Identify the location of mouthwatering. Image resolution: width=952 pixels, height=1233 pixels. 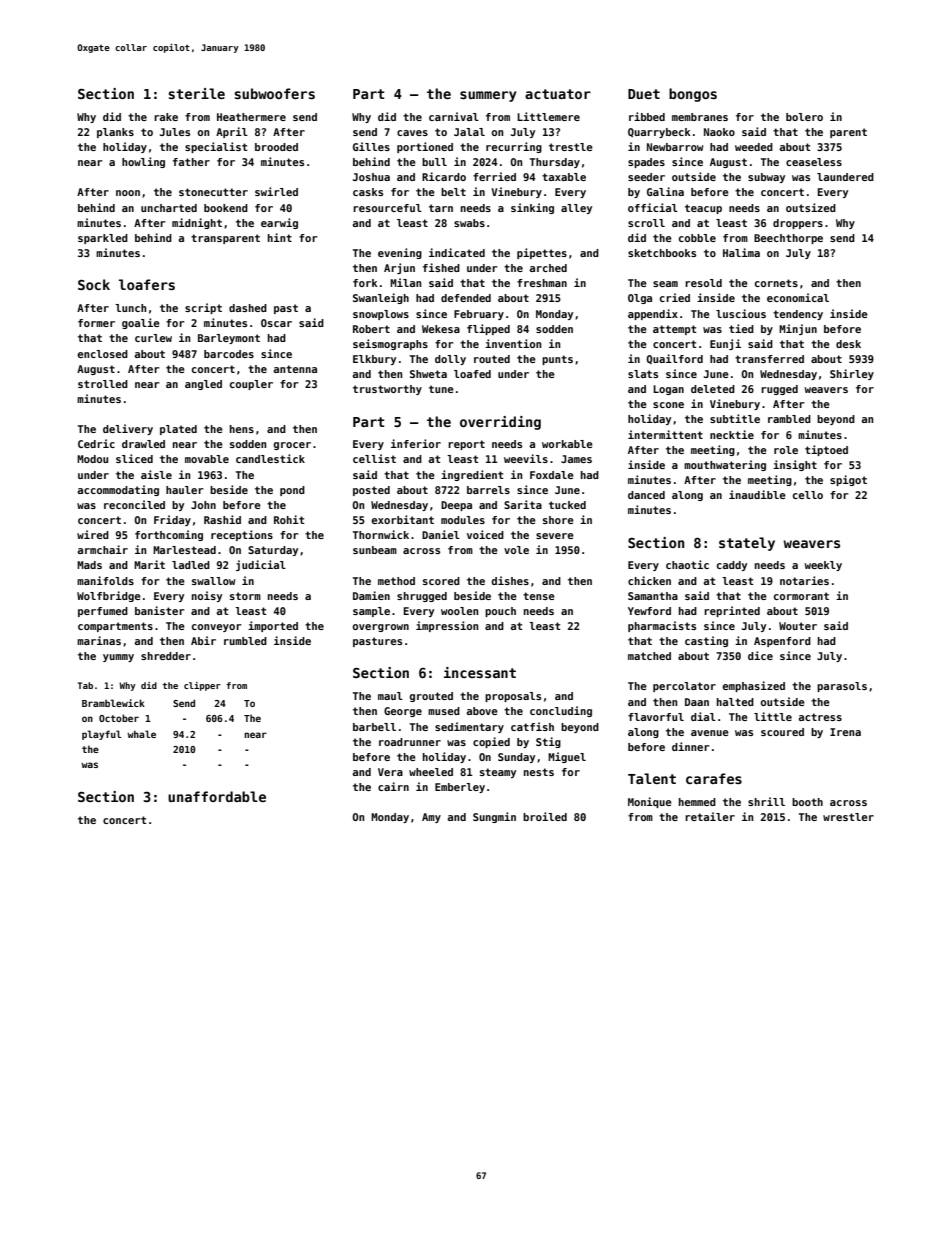
(725, 465).
